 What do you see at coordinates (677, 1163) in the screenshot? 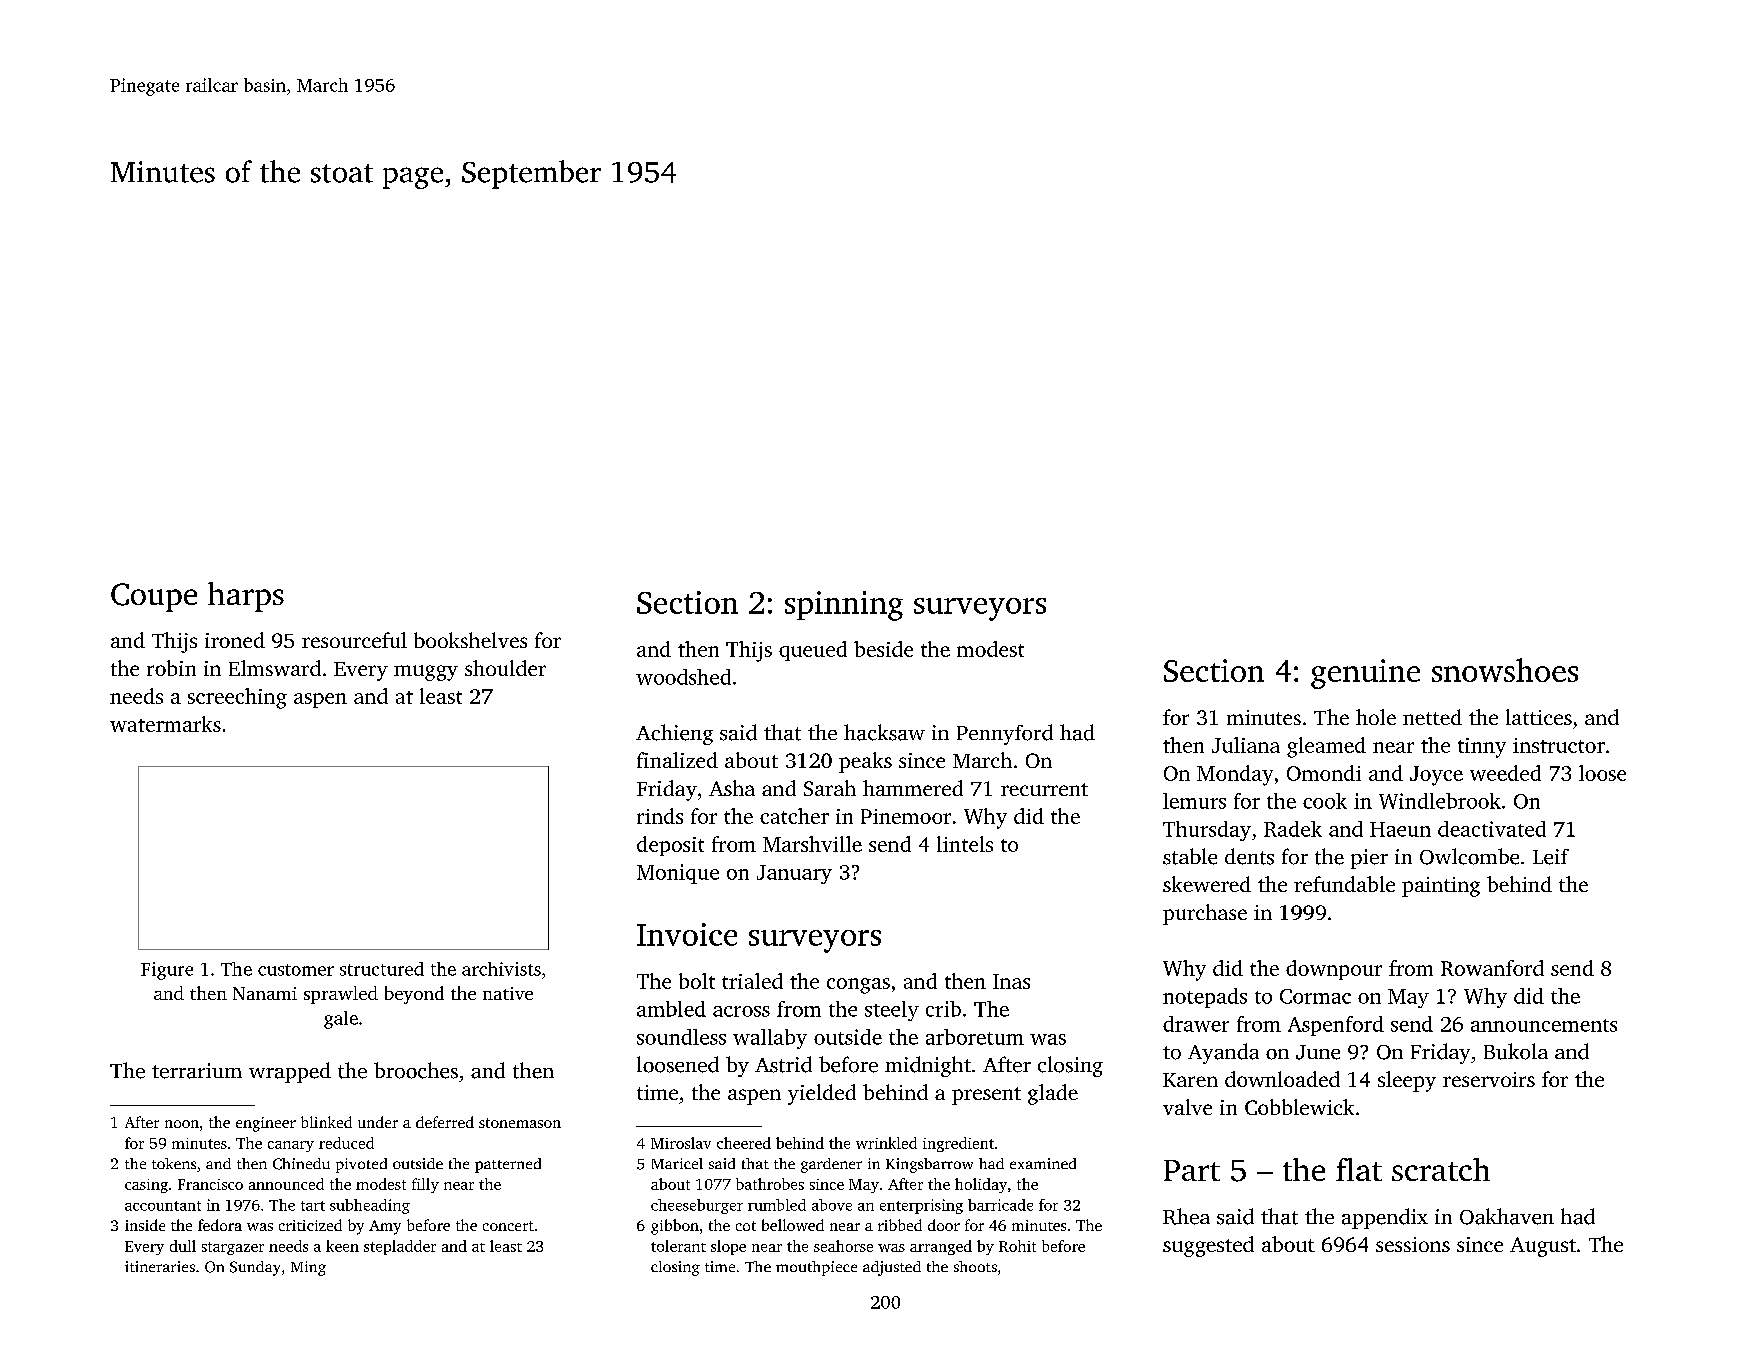
I see `Maricel` at bounding box center [677, 1163].
